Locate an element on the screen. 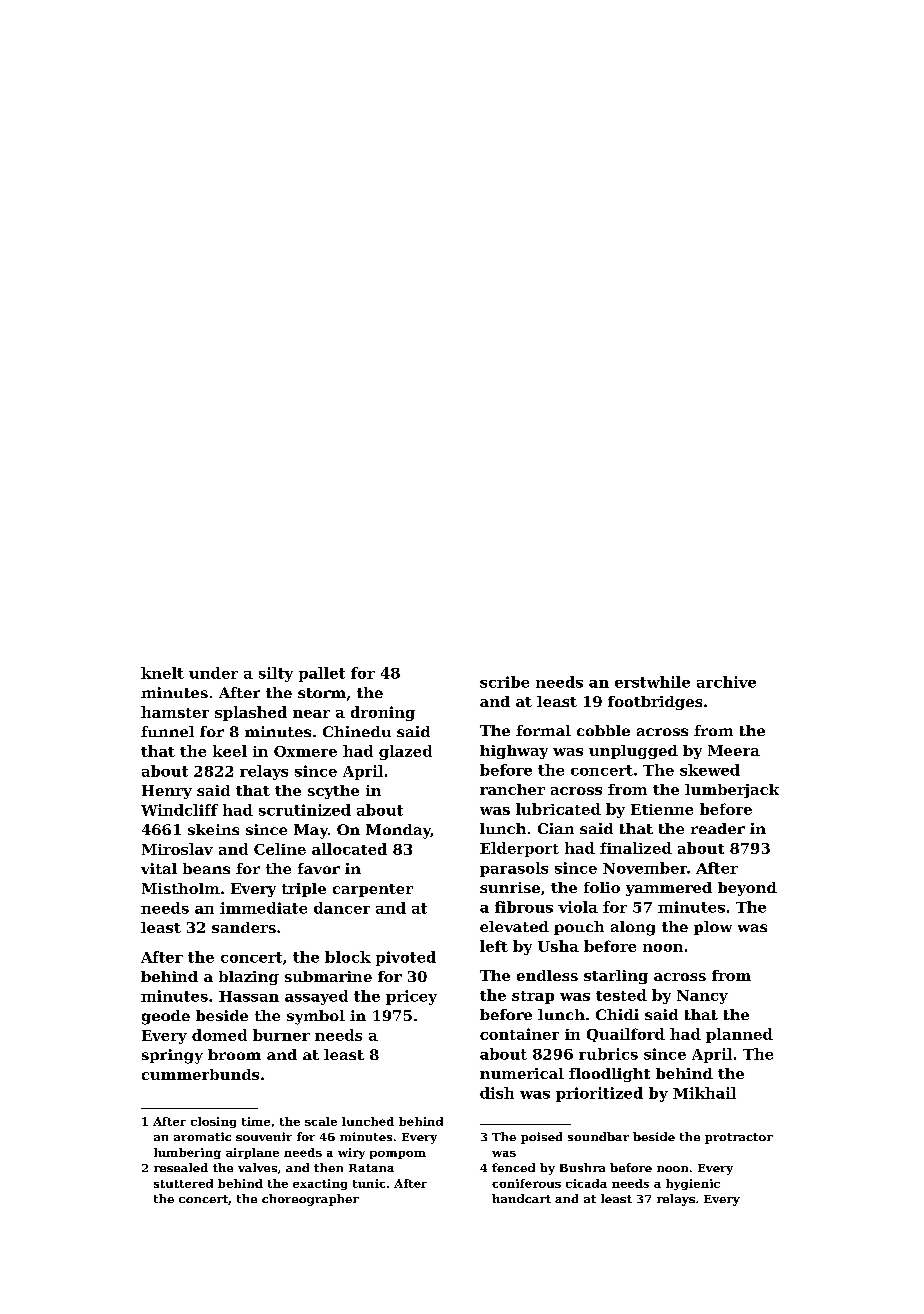  stuttered is located at coordinates (183, 1183).
